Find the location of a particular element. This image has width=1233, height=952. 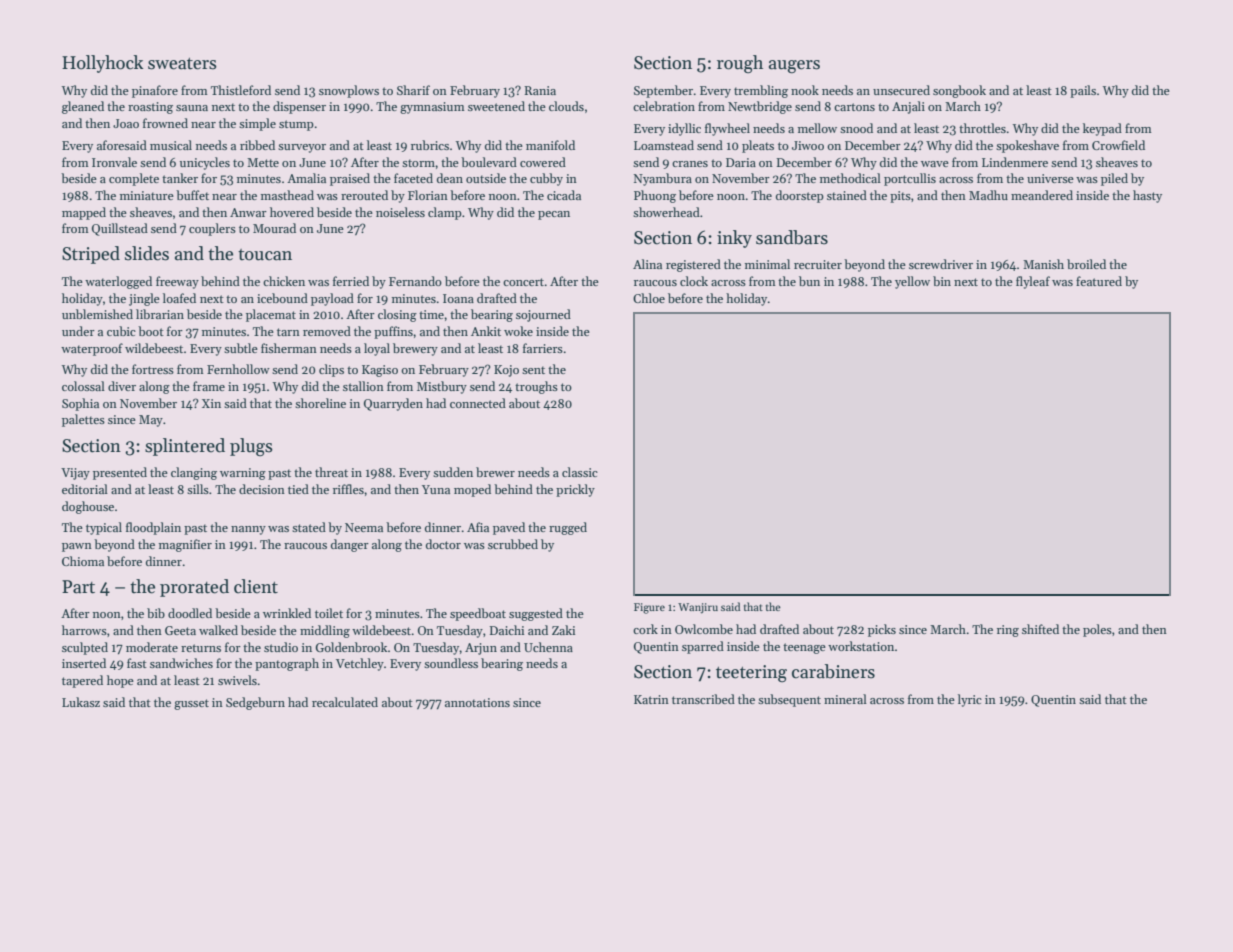

pits is located at coordinates (900, 197).
